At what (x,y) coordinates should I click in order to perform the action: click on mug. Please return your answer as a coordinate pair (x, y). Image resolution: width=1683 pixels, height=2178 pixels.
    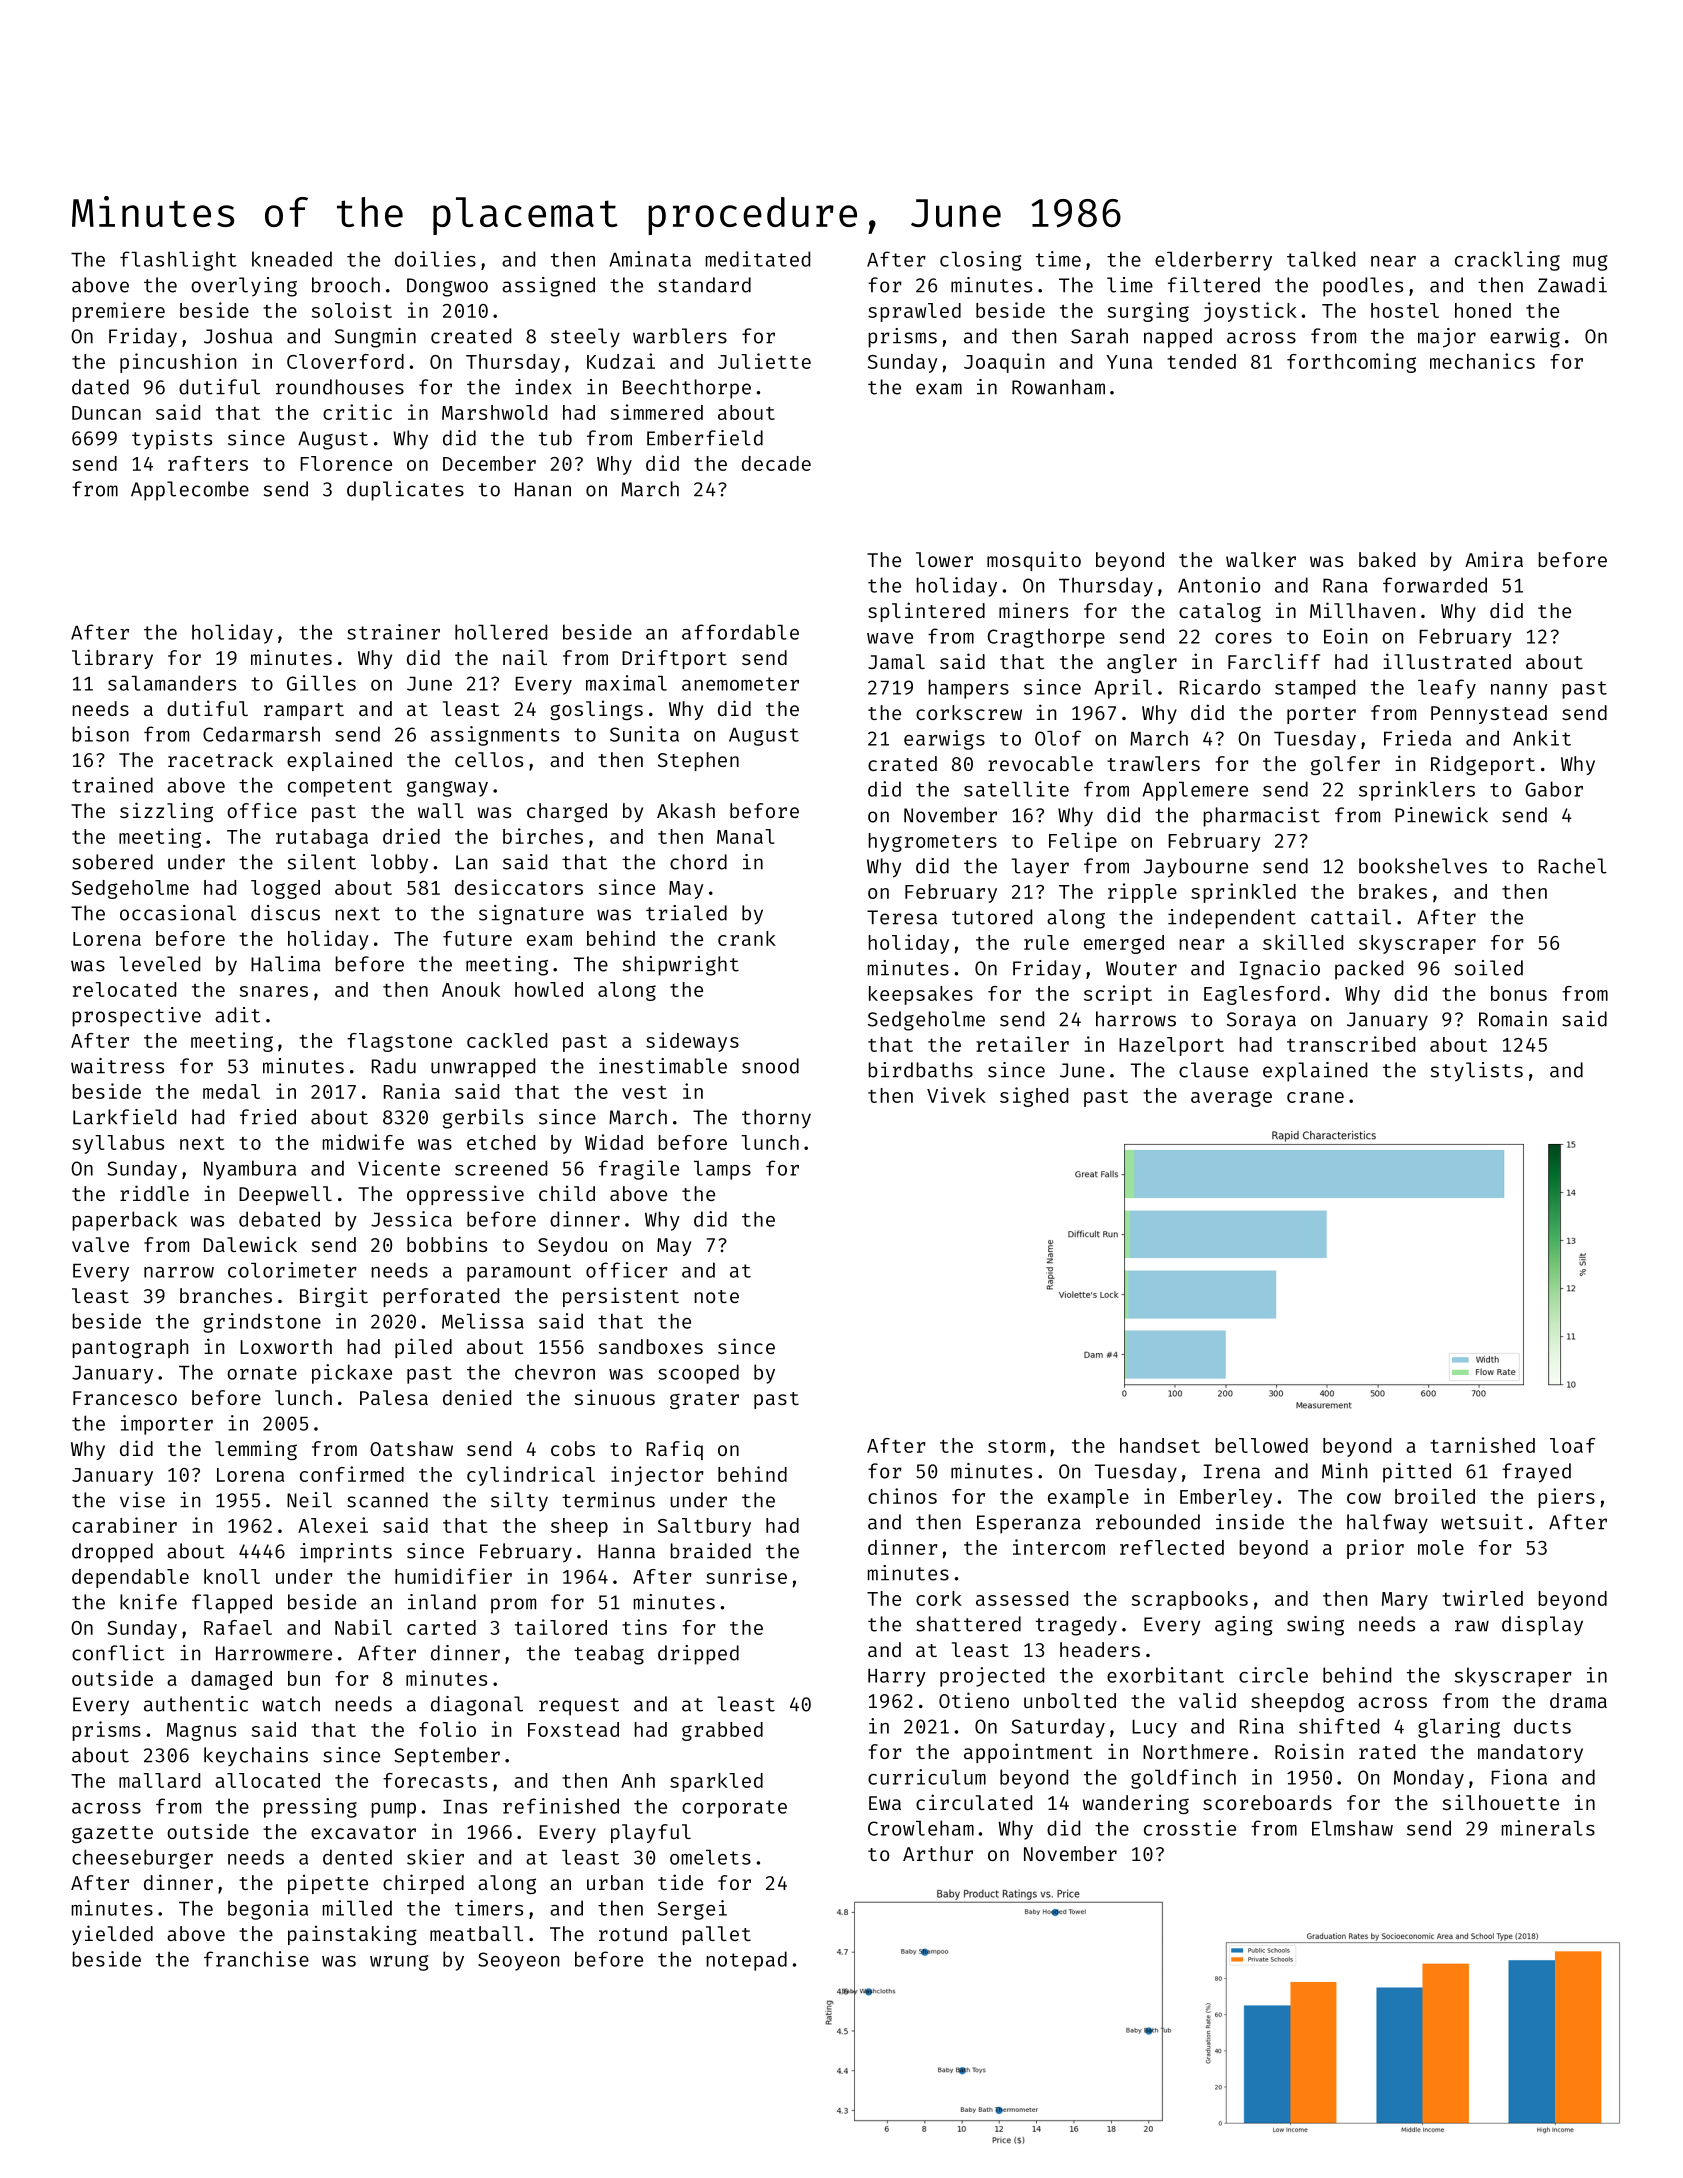
    Looking at the image, I should click on (1590, 263).
